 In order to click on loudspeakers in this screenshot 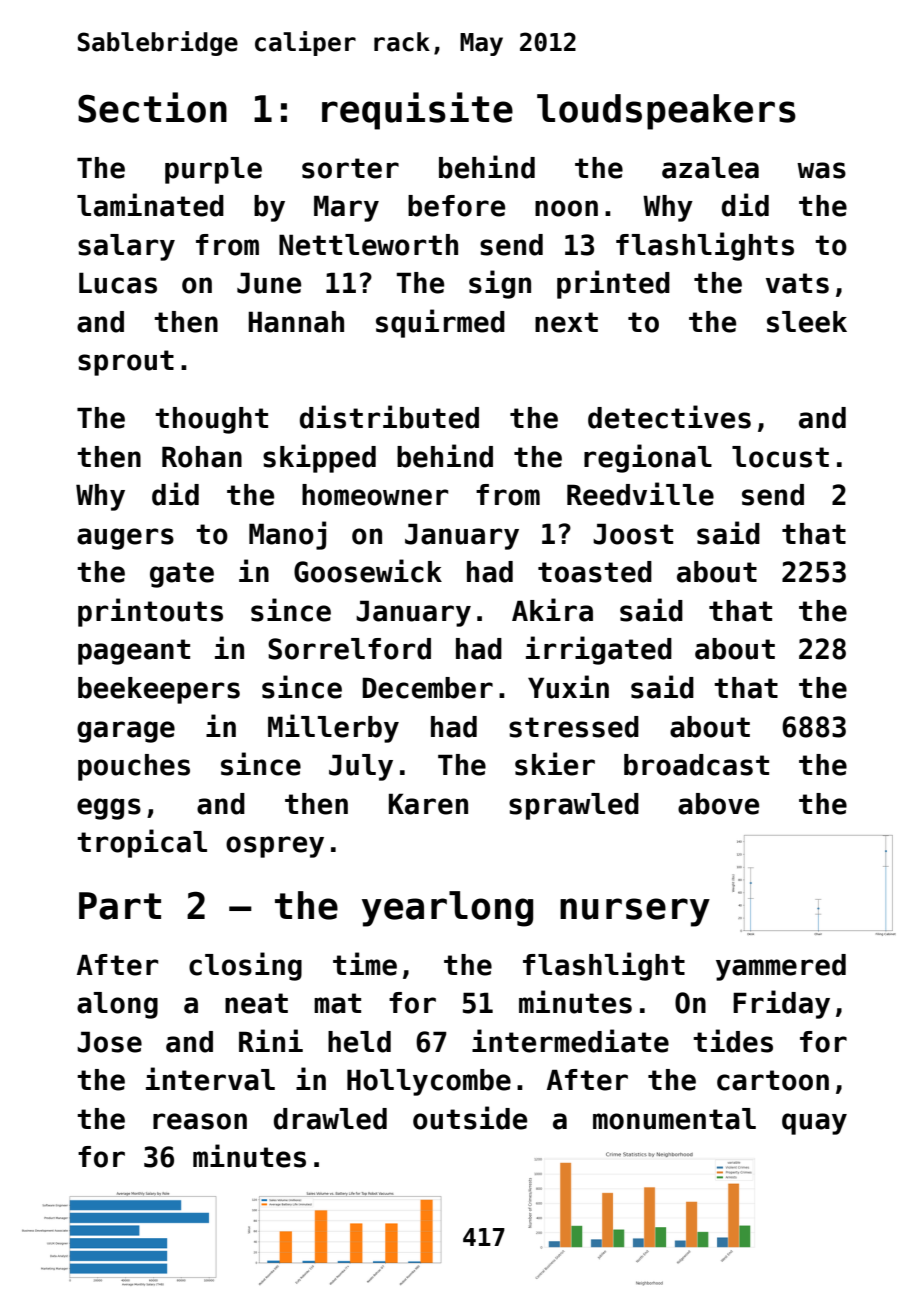, I will do `click(666, 112)`.
